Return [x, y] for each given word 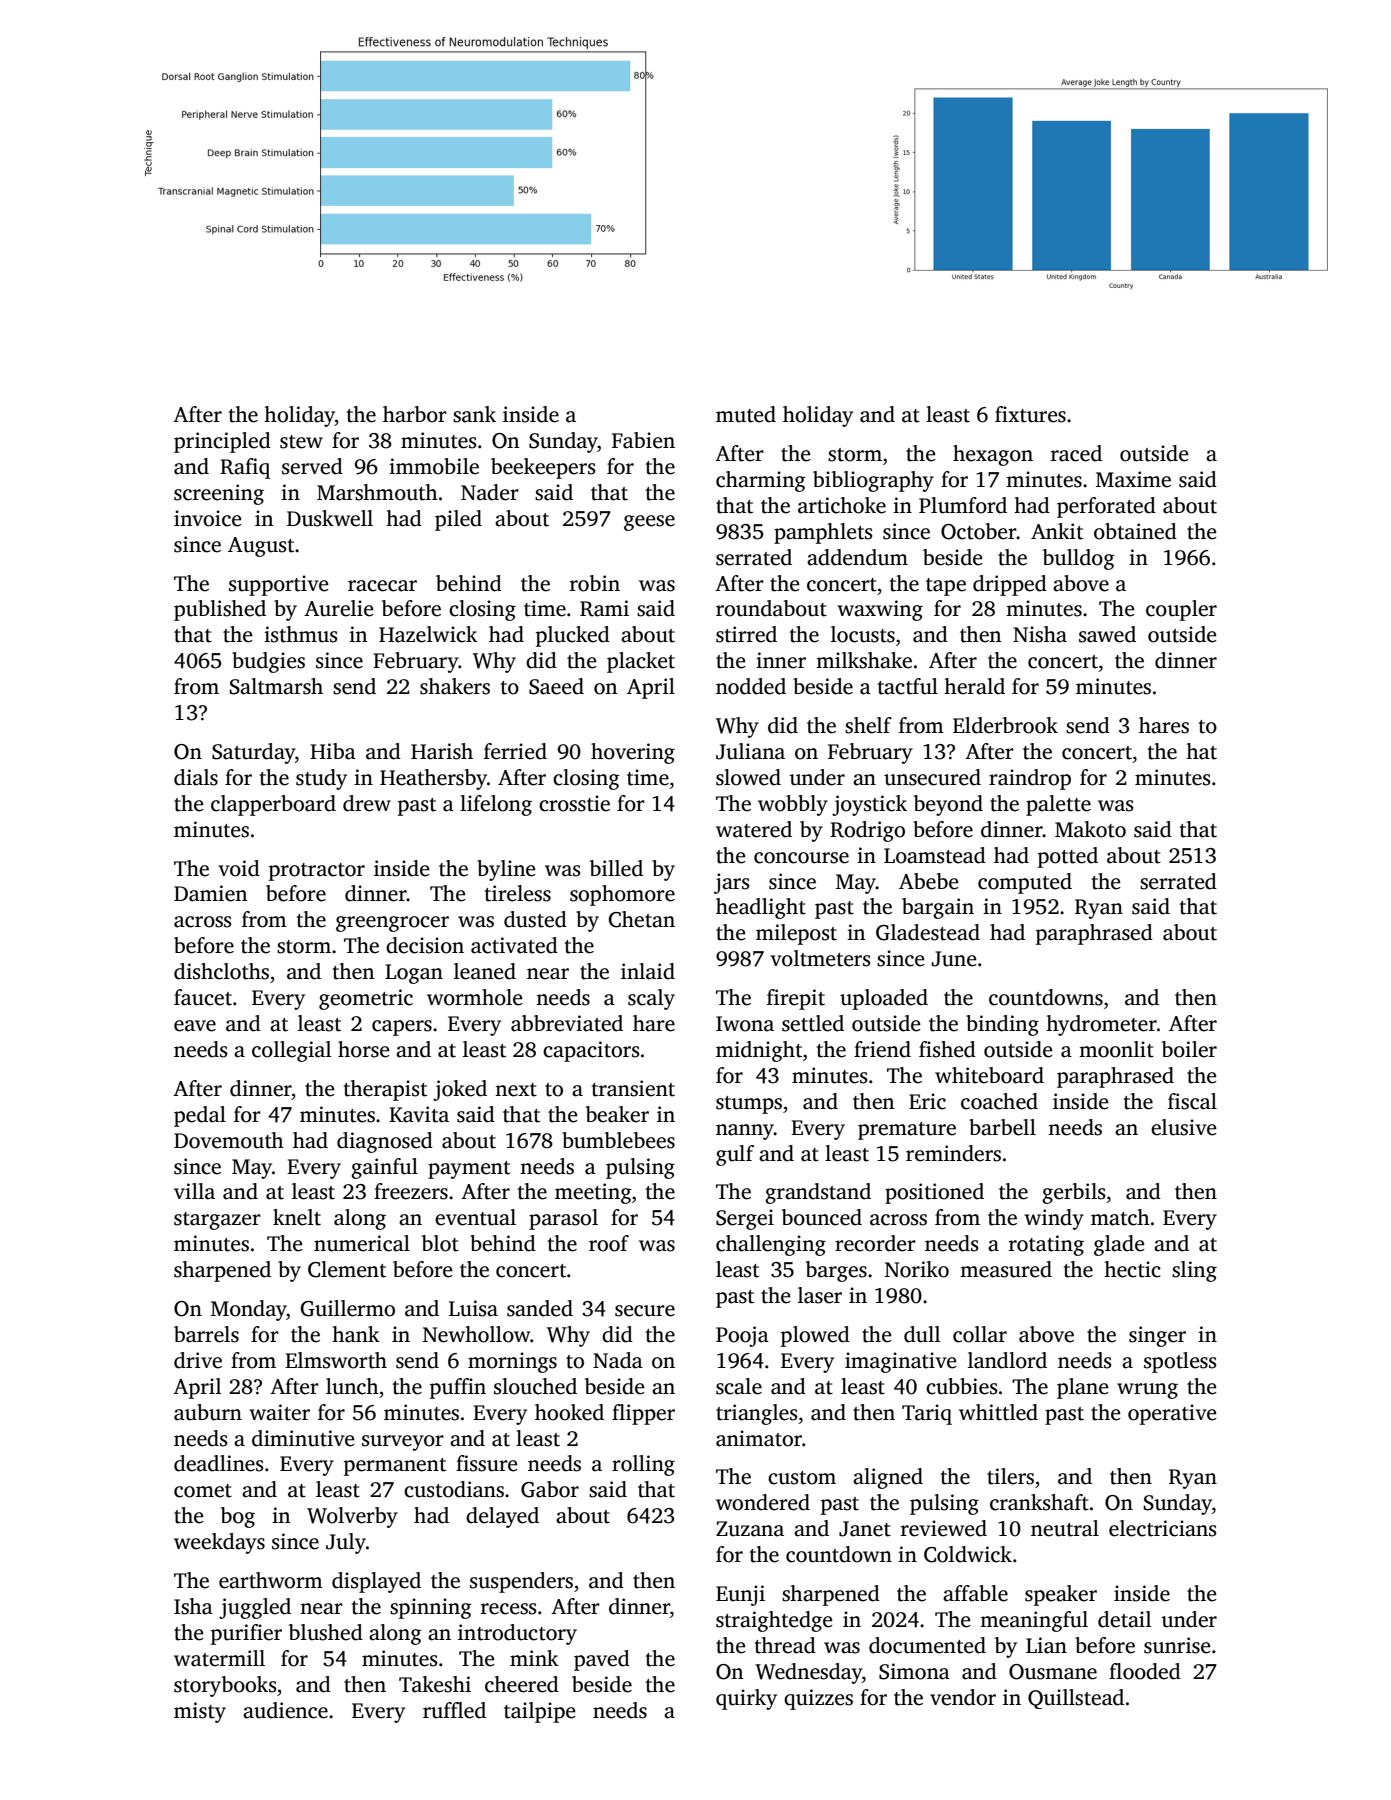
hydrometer [1101, 1025]
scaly [651, 999]
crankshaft [1039, 1502]
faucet [203, 997]
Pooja [742, 1336]
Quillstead [1076, 1699]
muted [746, 414]
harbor [415, 414]
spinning [431, 1608]
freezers [411, 1191]
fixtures [1030, 414]
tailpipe [540, 1712]
